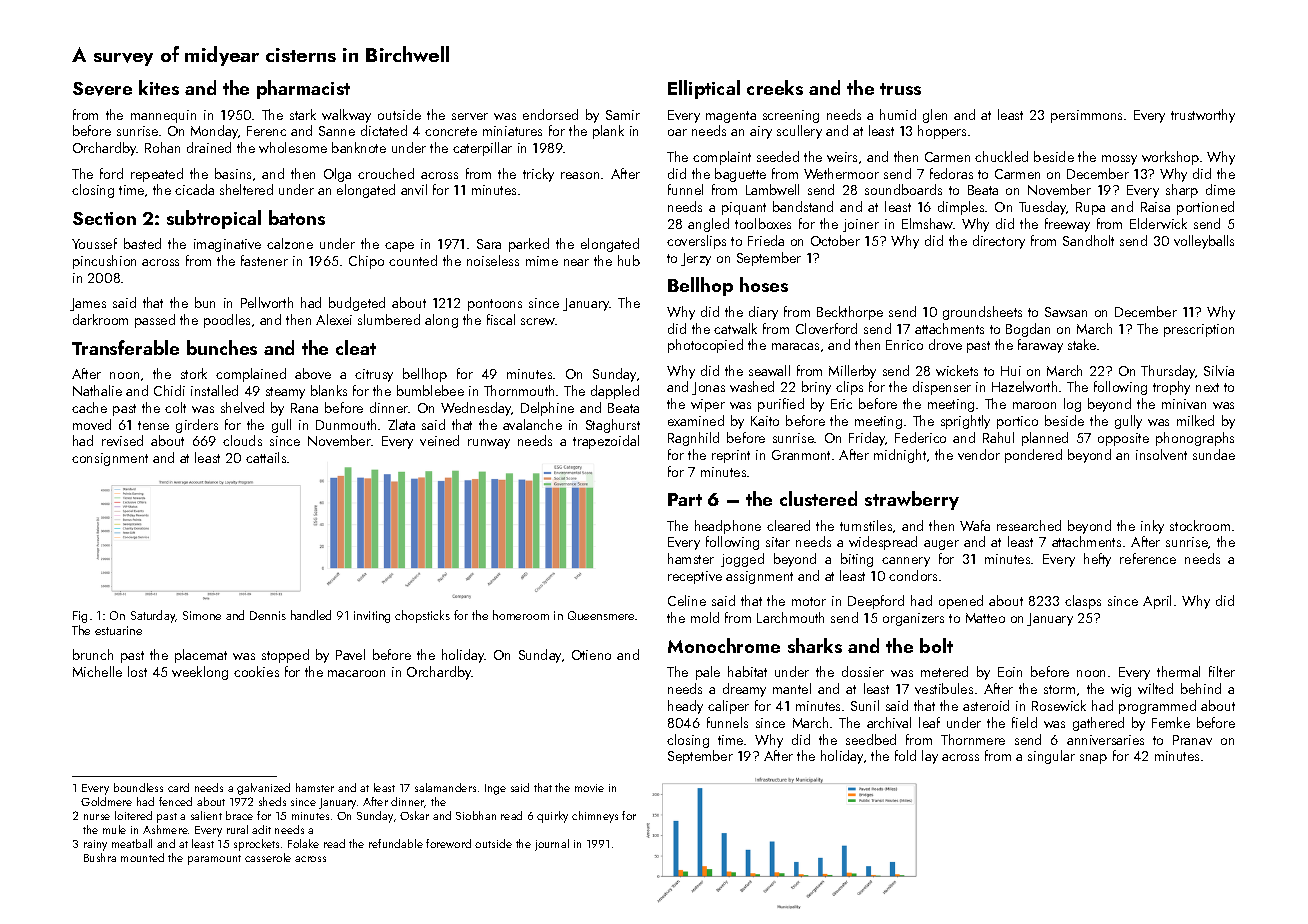 Image resolution: width=1308 pixels, height=924 pixels. Describe the element at coordinates (580, 175) in the screenshot. I see `reason` at that location.
